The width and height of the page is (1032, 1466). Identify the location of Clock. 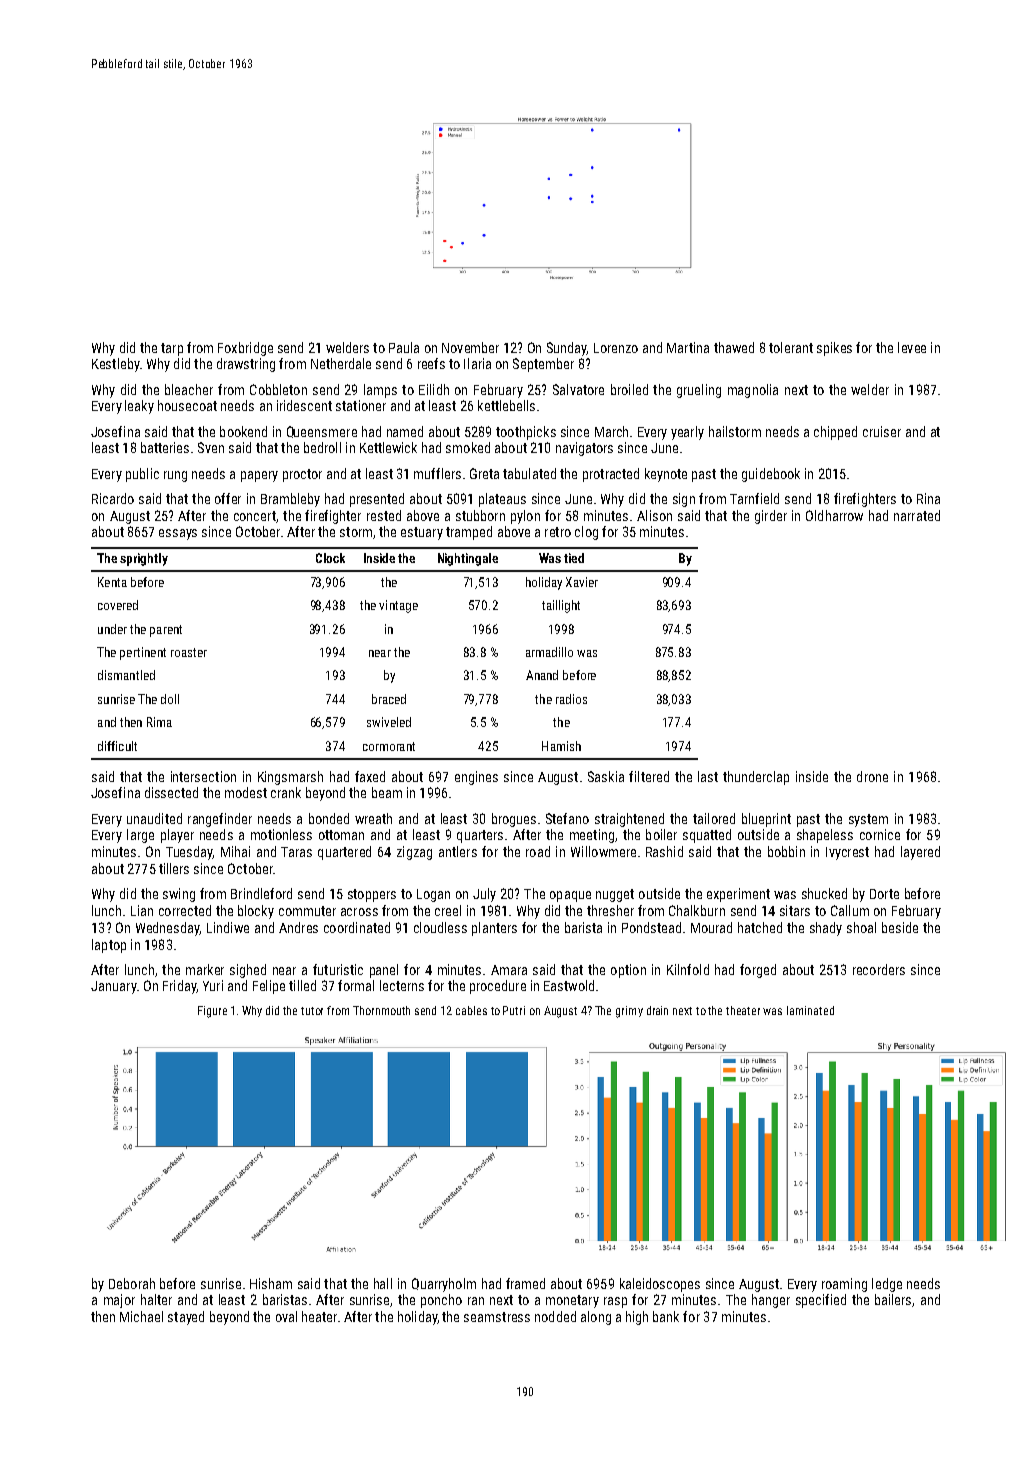
(330, 558).
